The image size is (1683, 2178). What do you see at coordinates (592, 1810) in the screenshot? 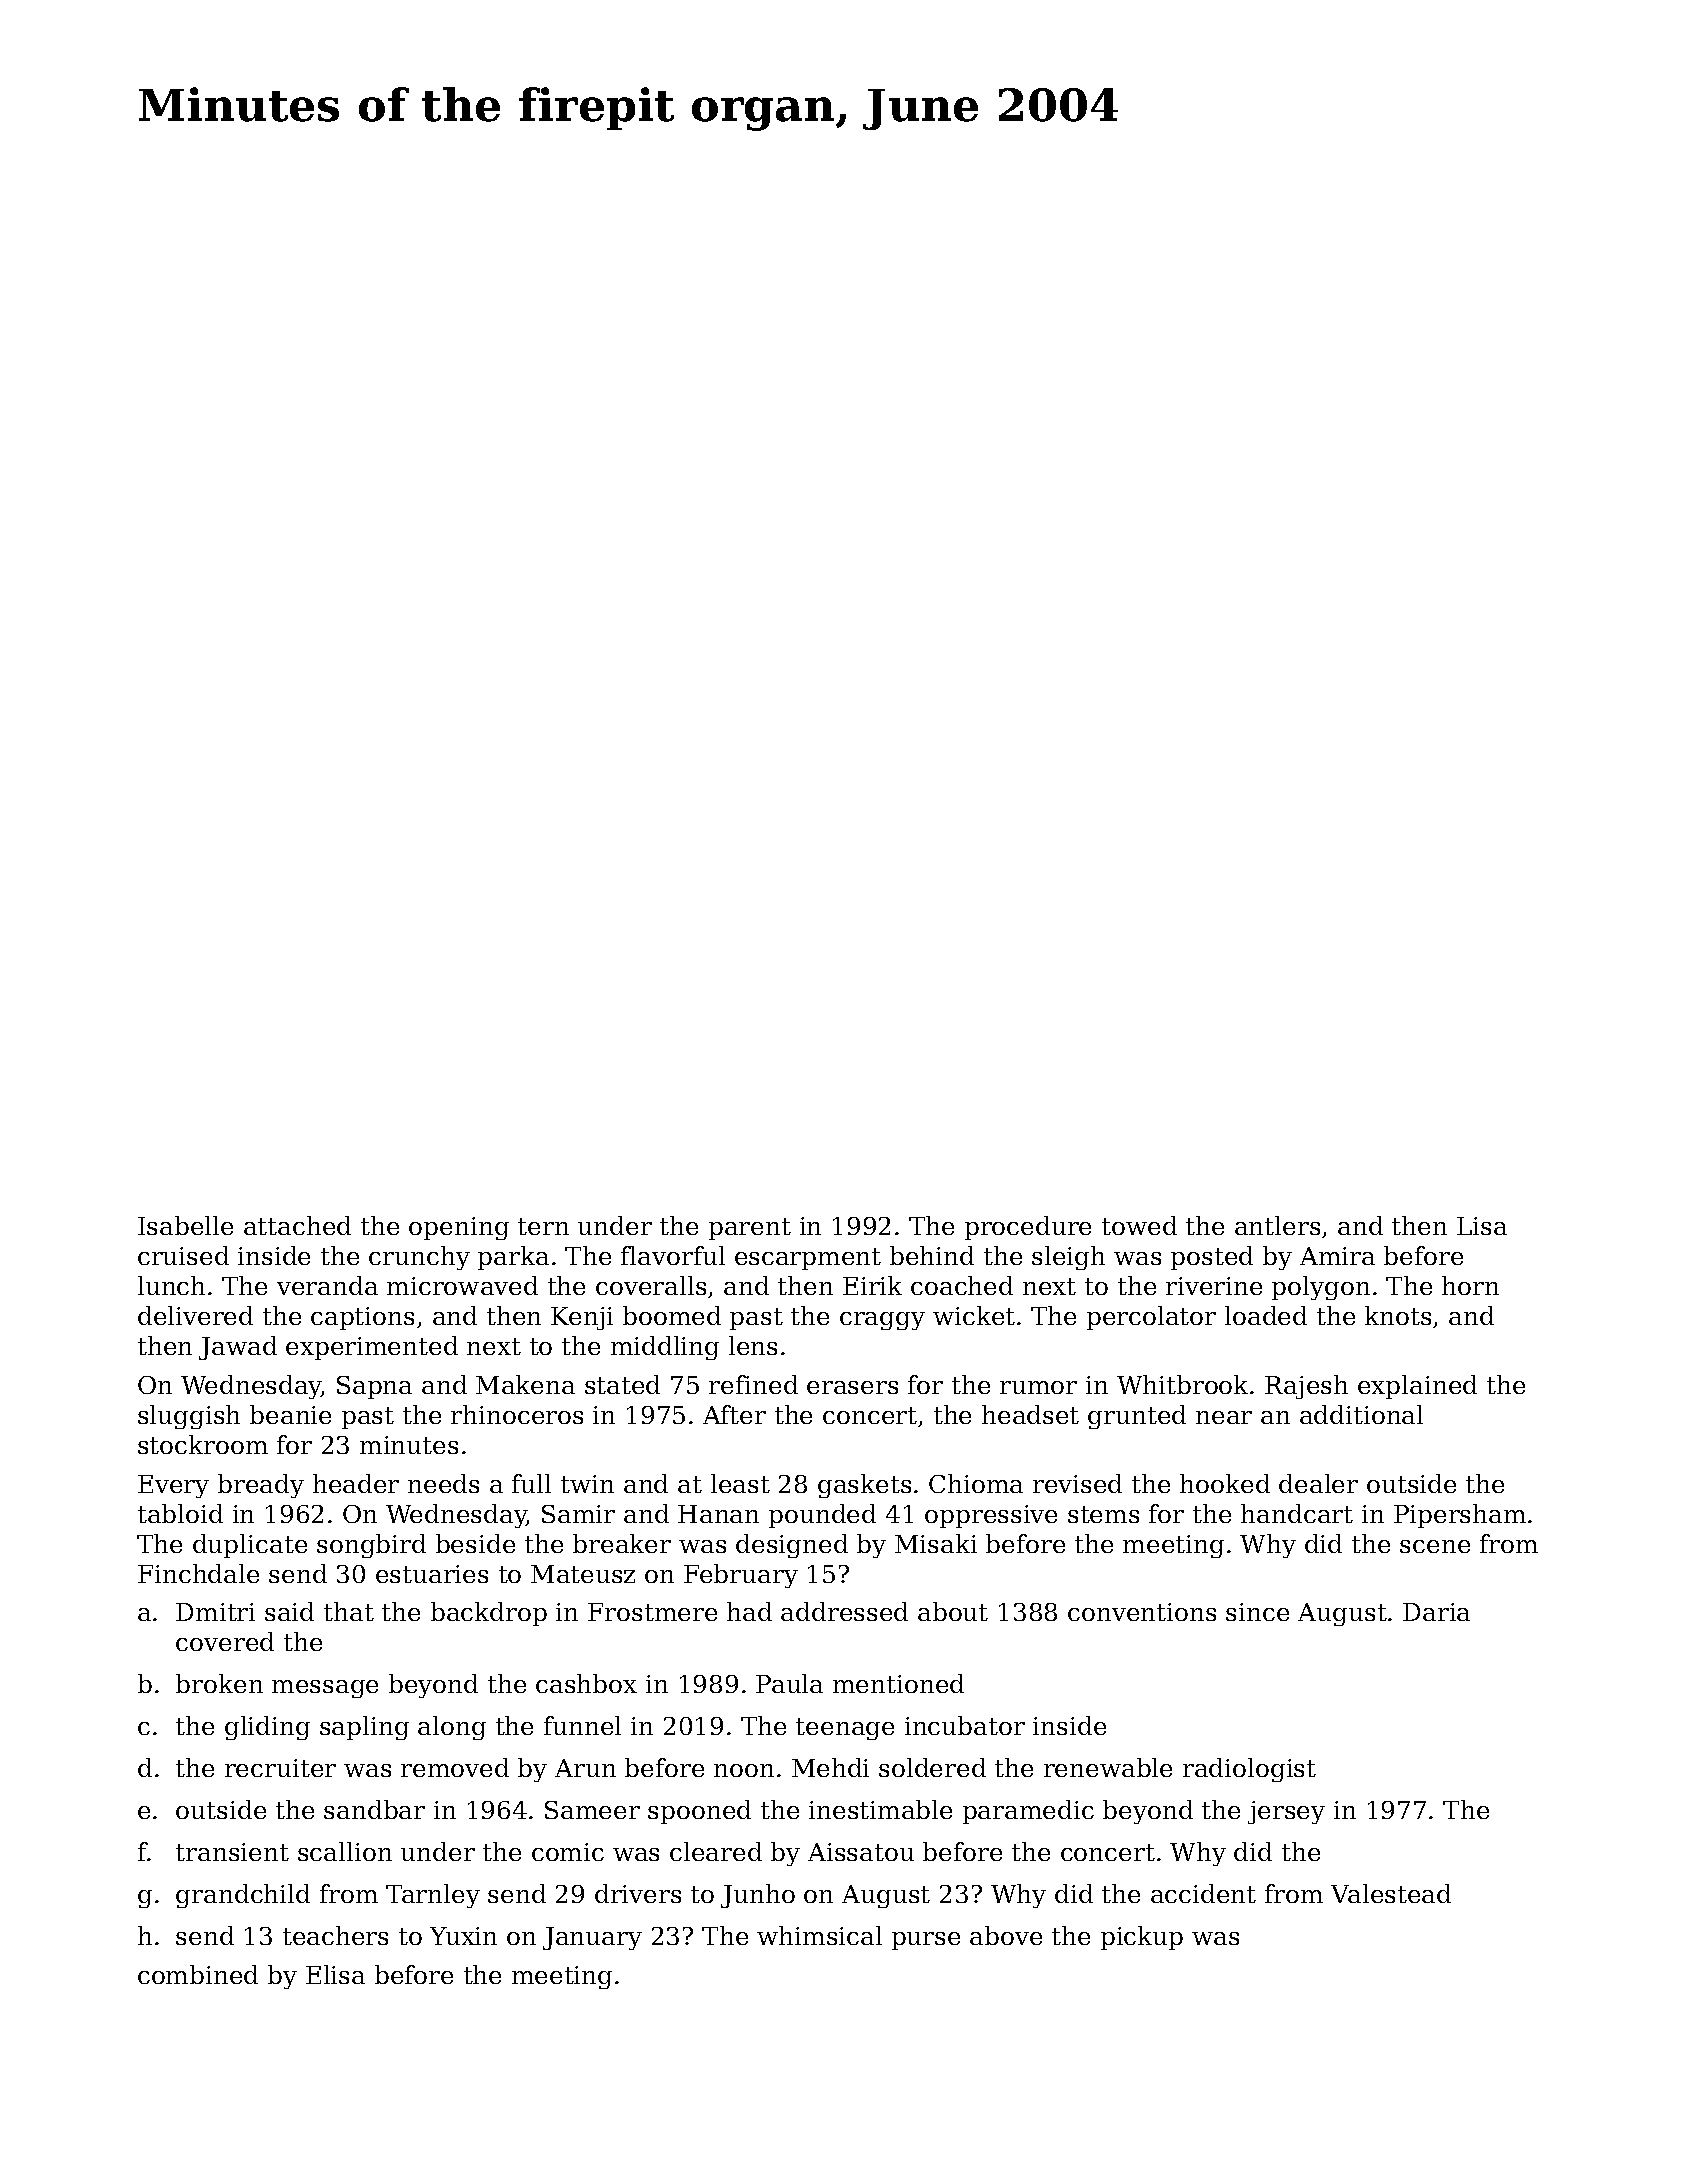
I see `Sameer` at bounding box center [592, 1810].
